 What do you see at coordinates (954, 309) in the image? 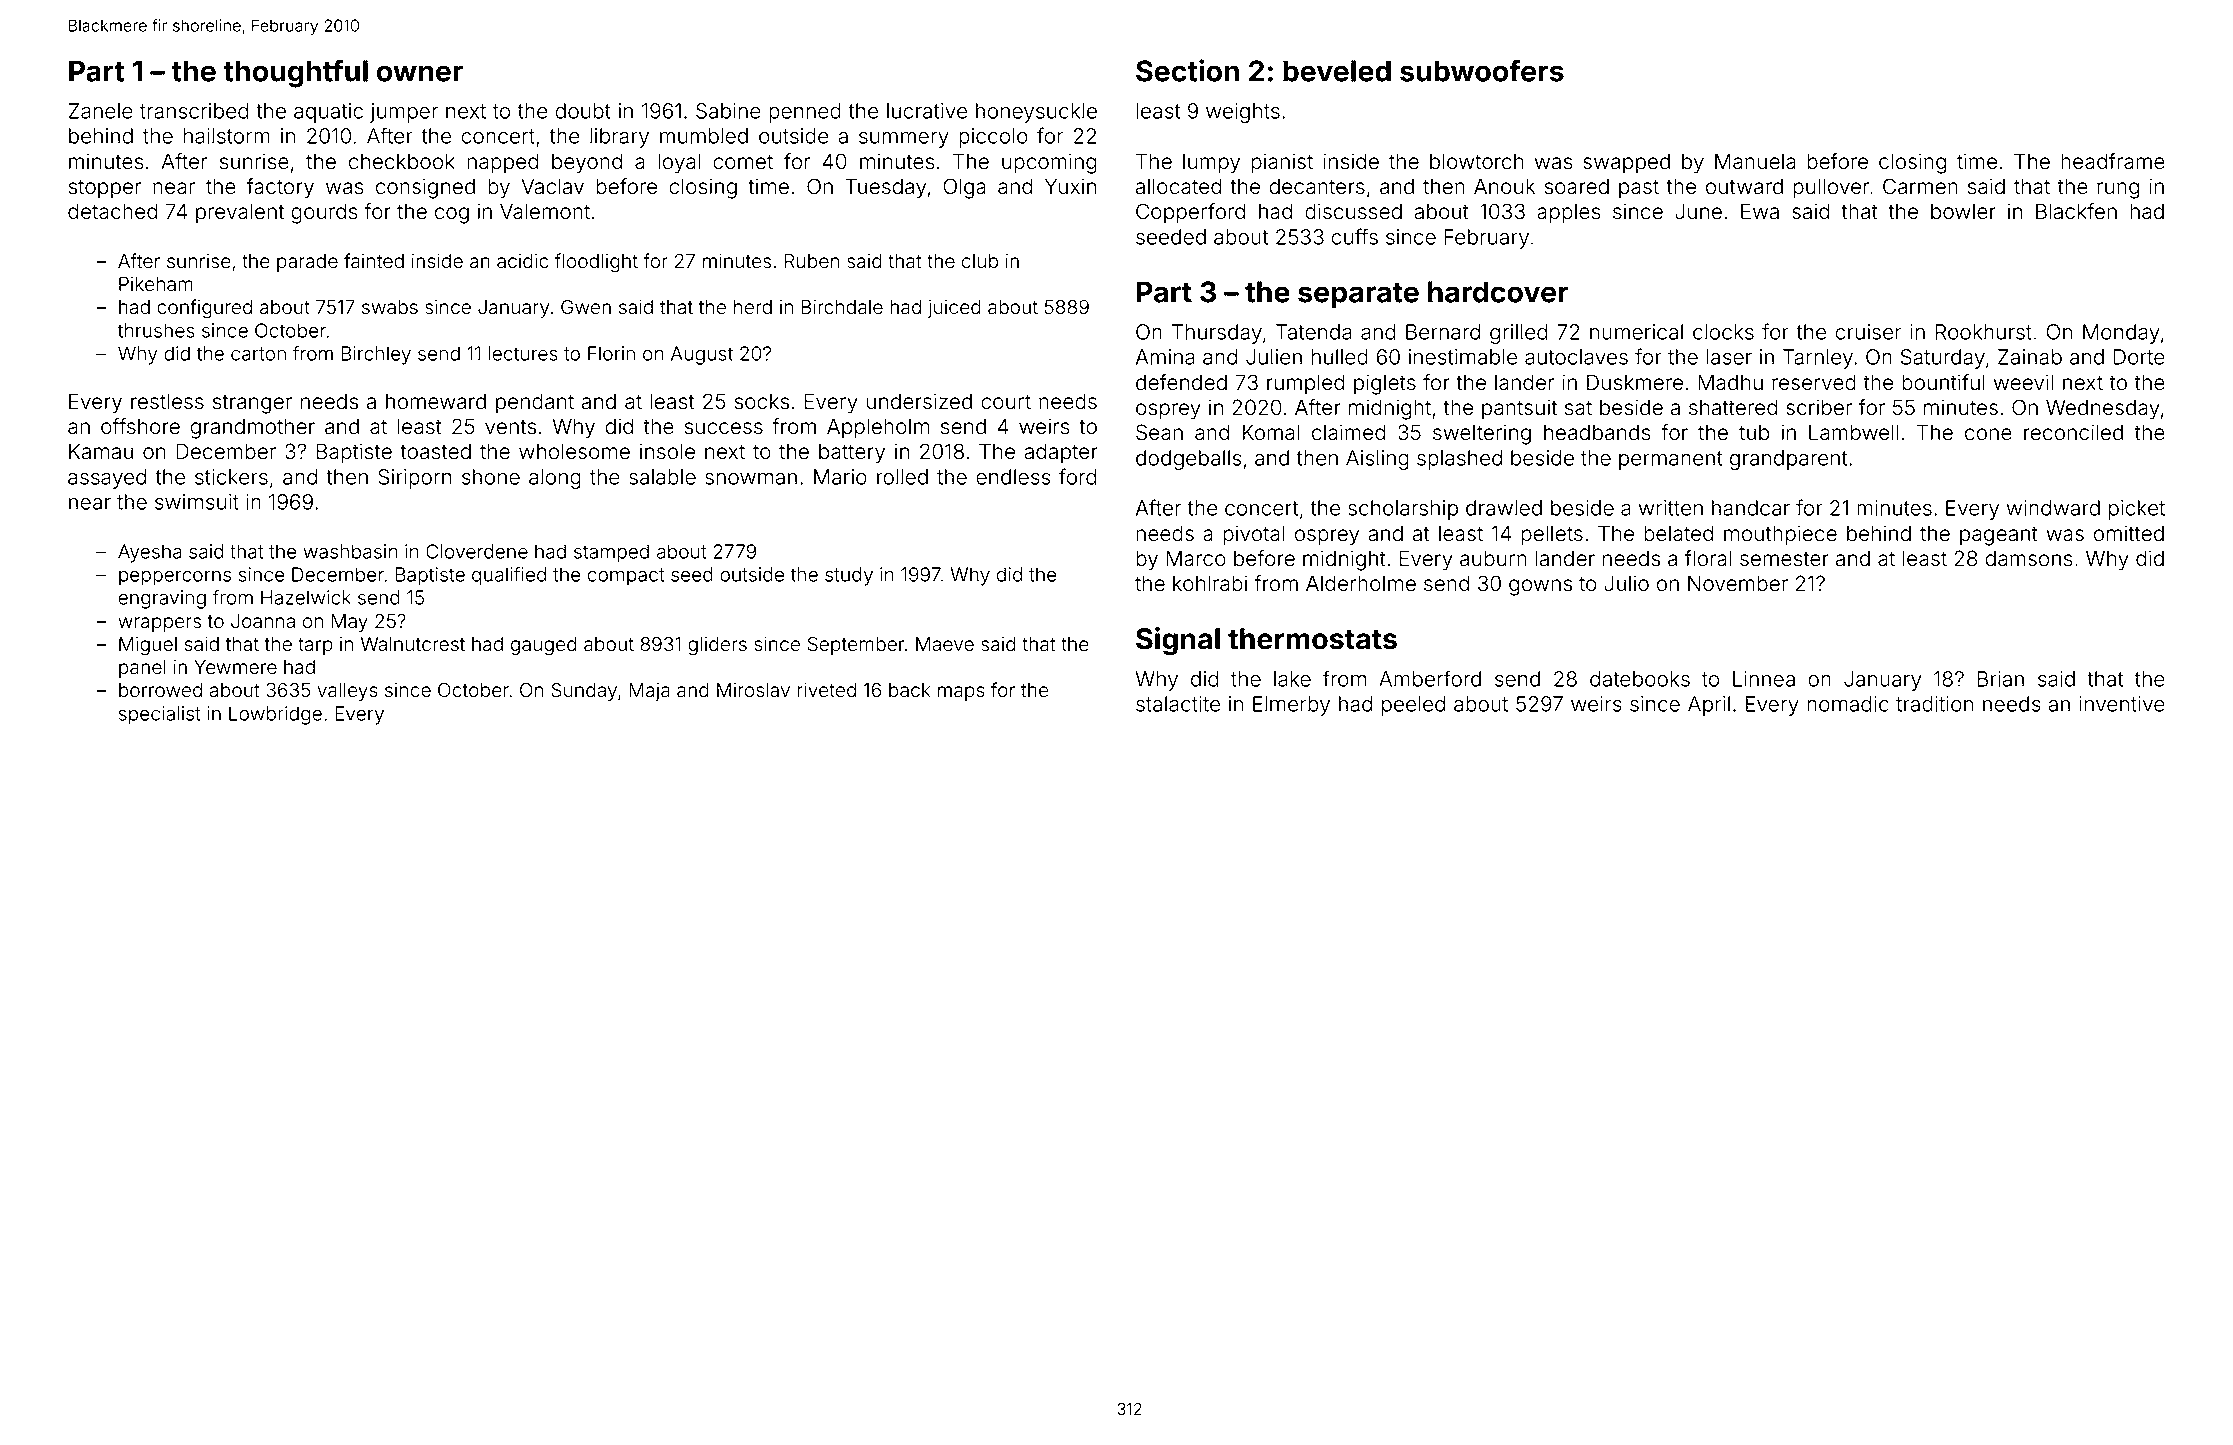
I see `juiced` at bounding box center [954, 309].
